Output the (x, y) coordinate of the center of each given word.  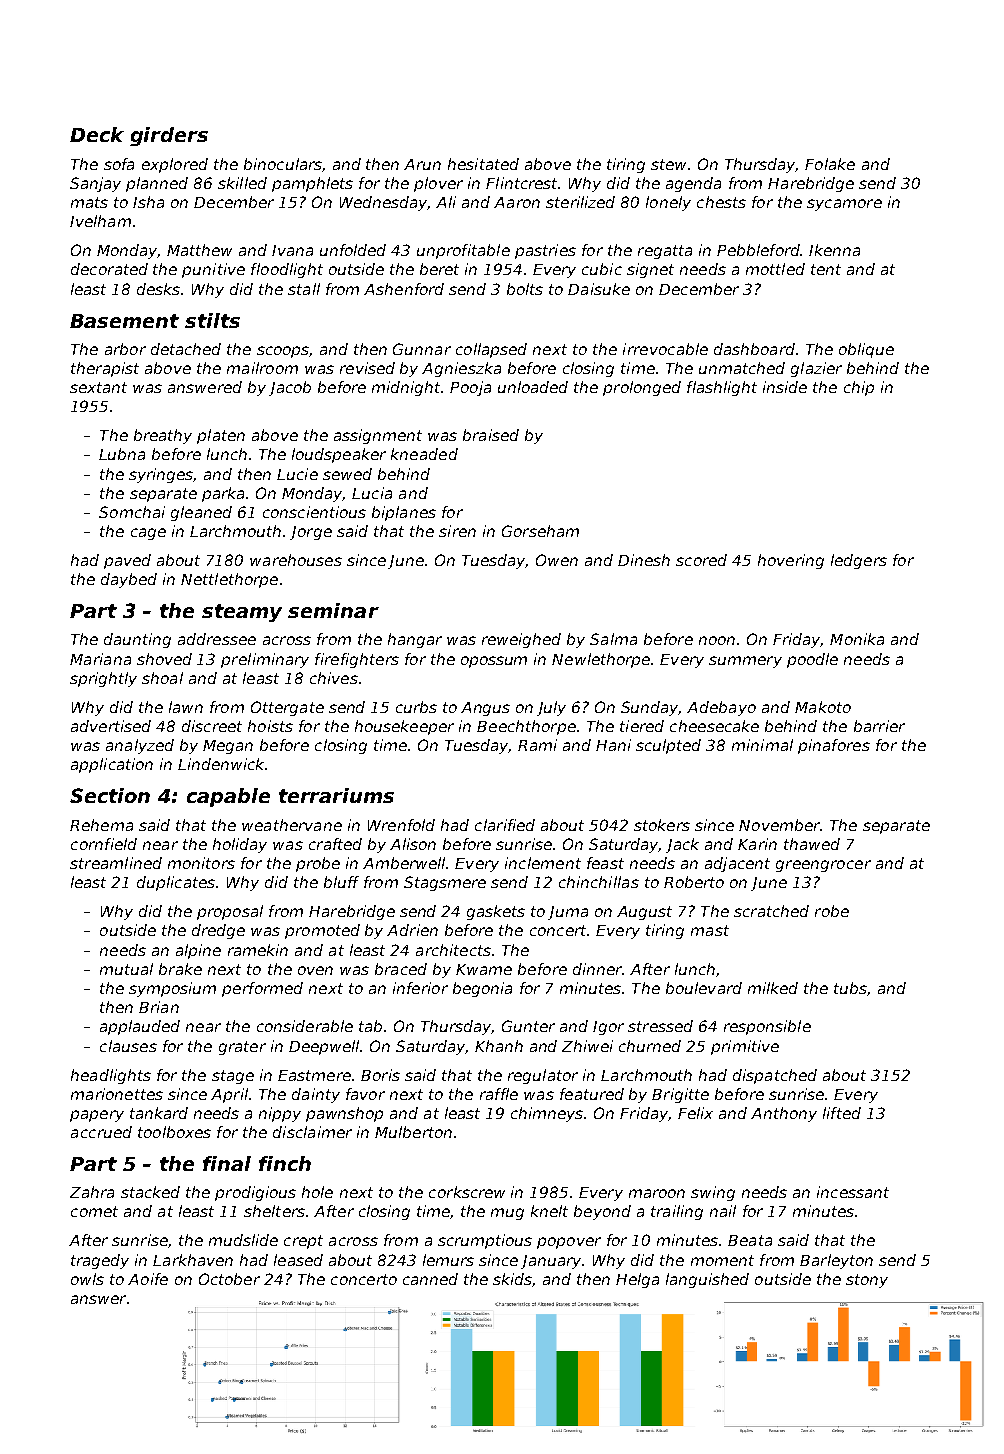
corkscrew (467, 1192)
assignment (378, 436)
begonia (482, 989)
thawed (812, 844)
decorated (109, 269)
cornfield (104, 844)
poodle (812, 660)
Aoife (148, 1279)
